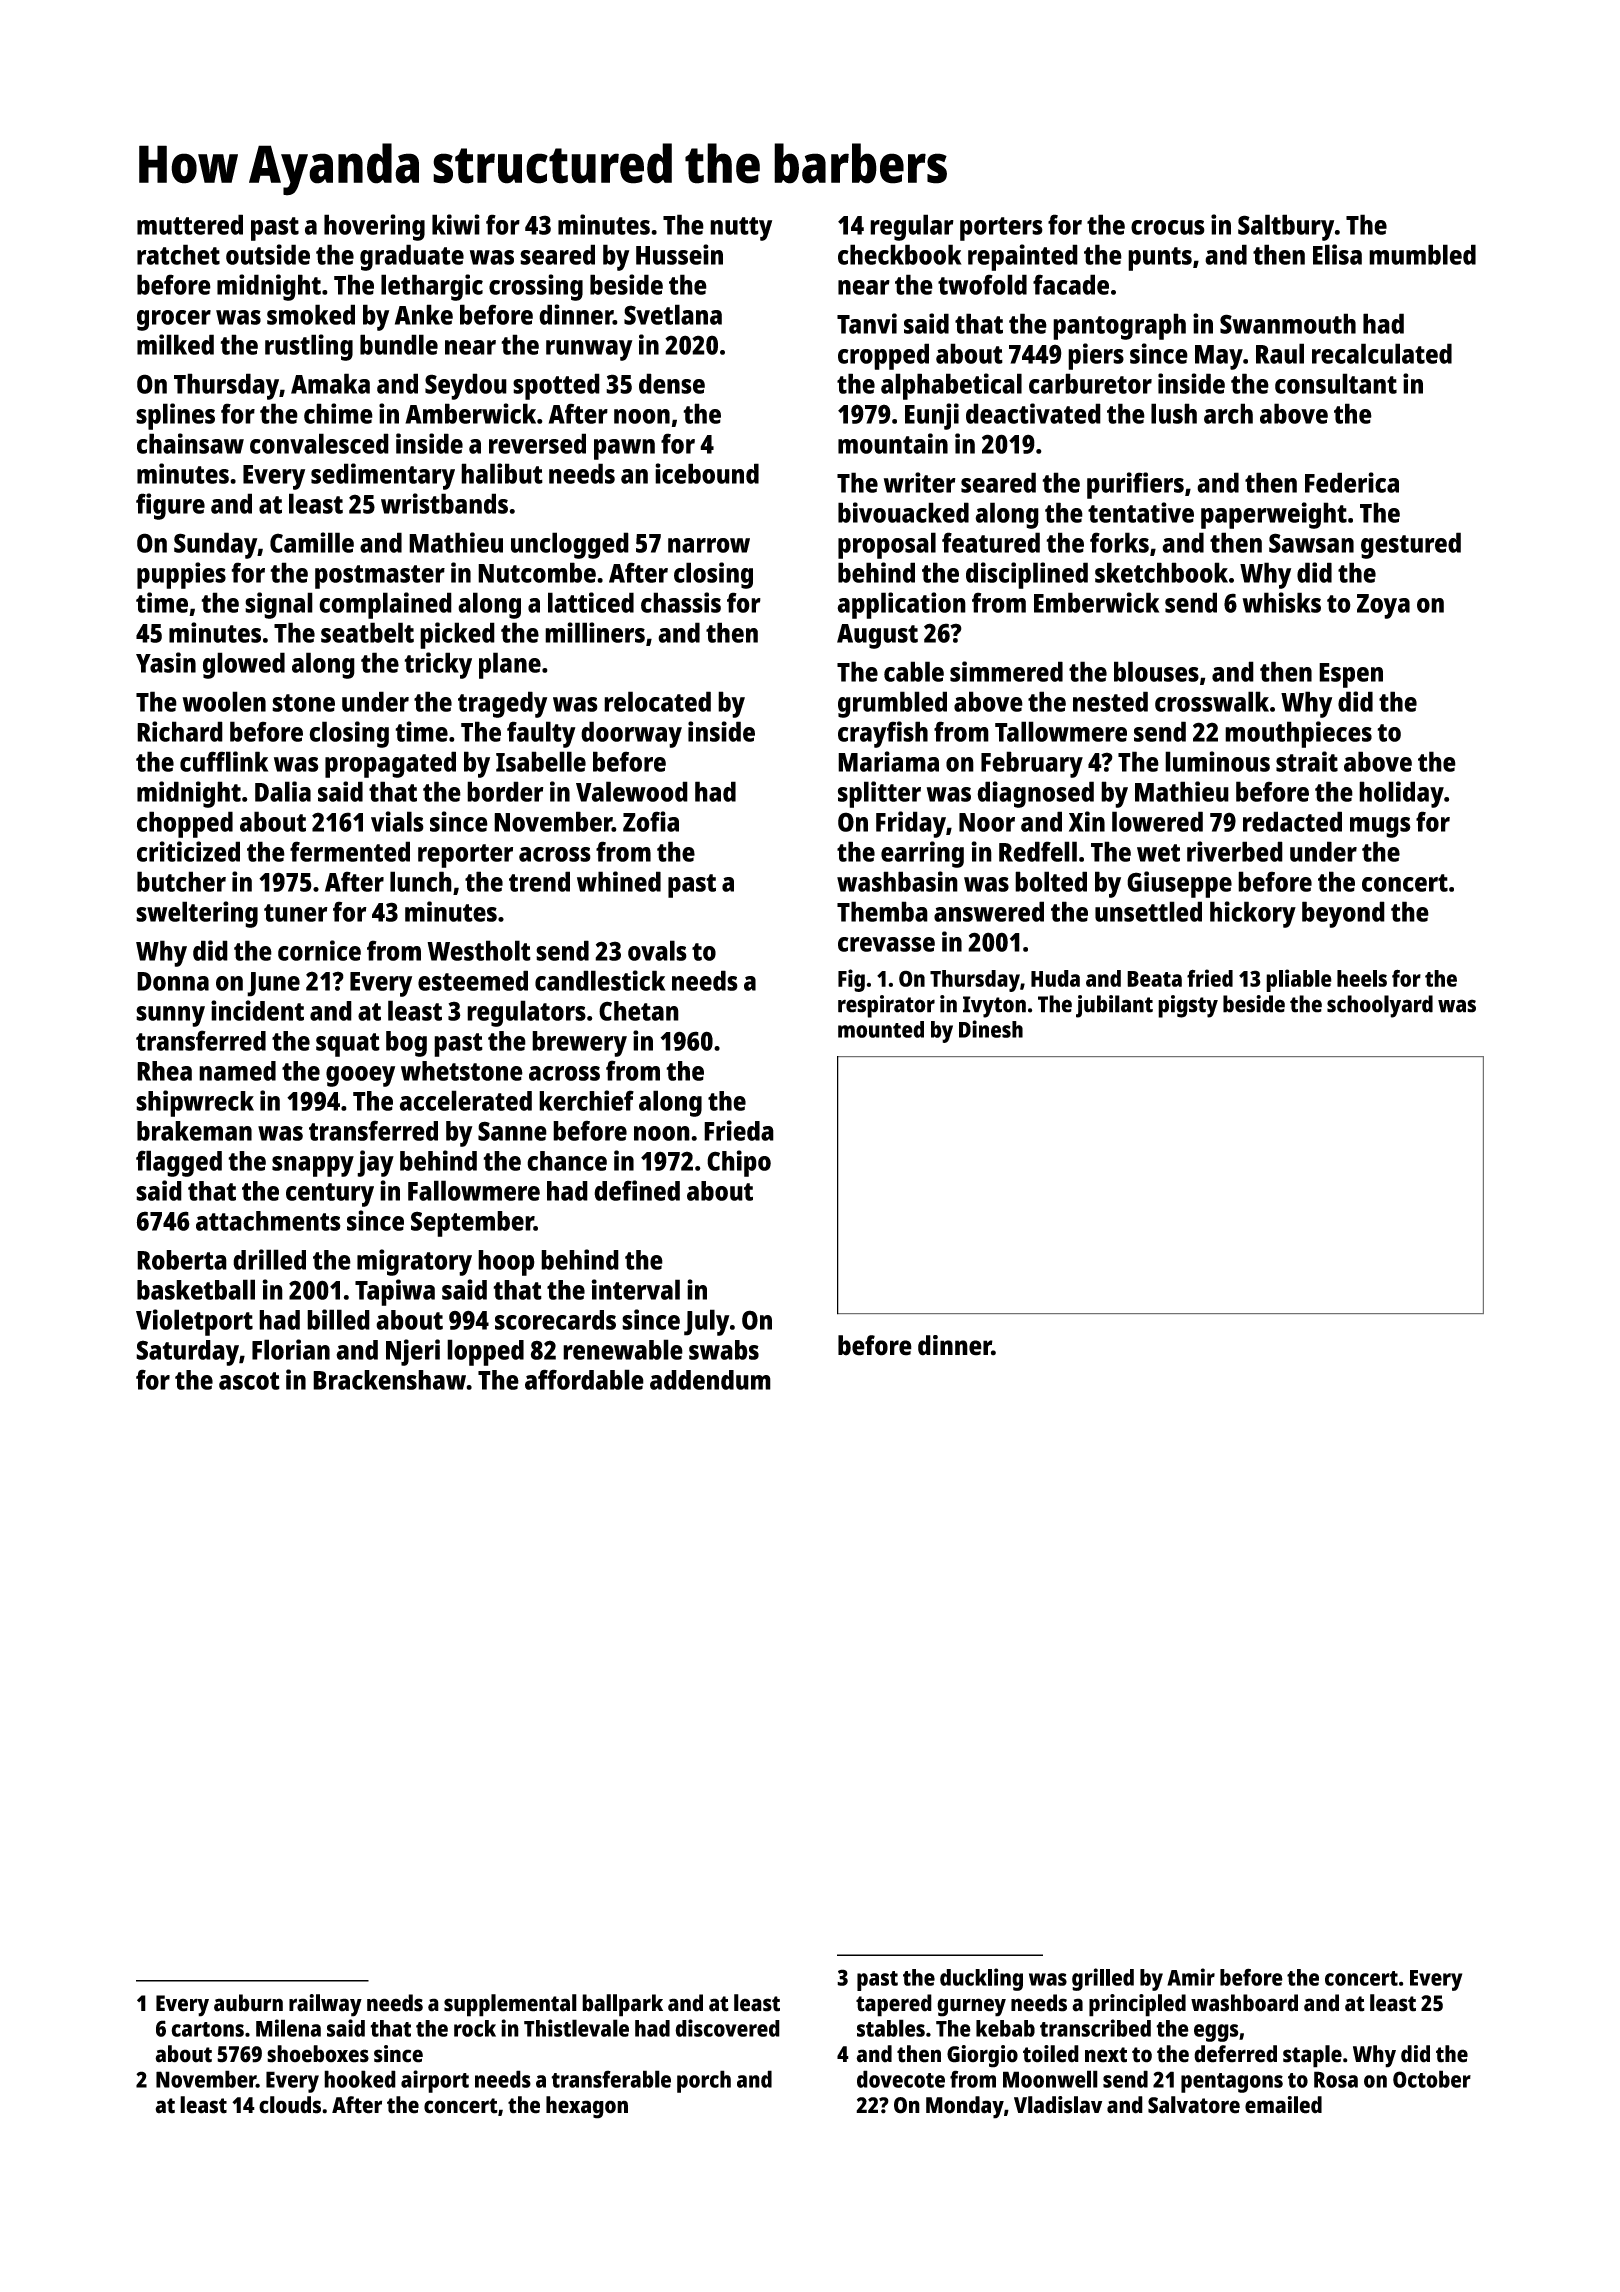  Describe the element at coordinates (673, 314) in the screenshot. I see `Svetlana` at that location.
